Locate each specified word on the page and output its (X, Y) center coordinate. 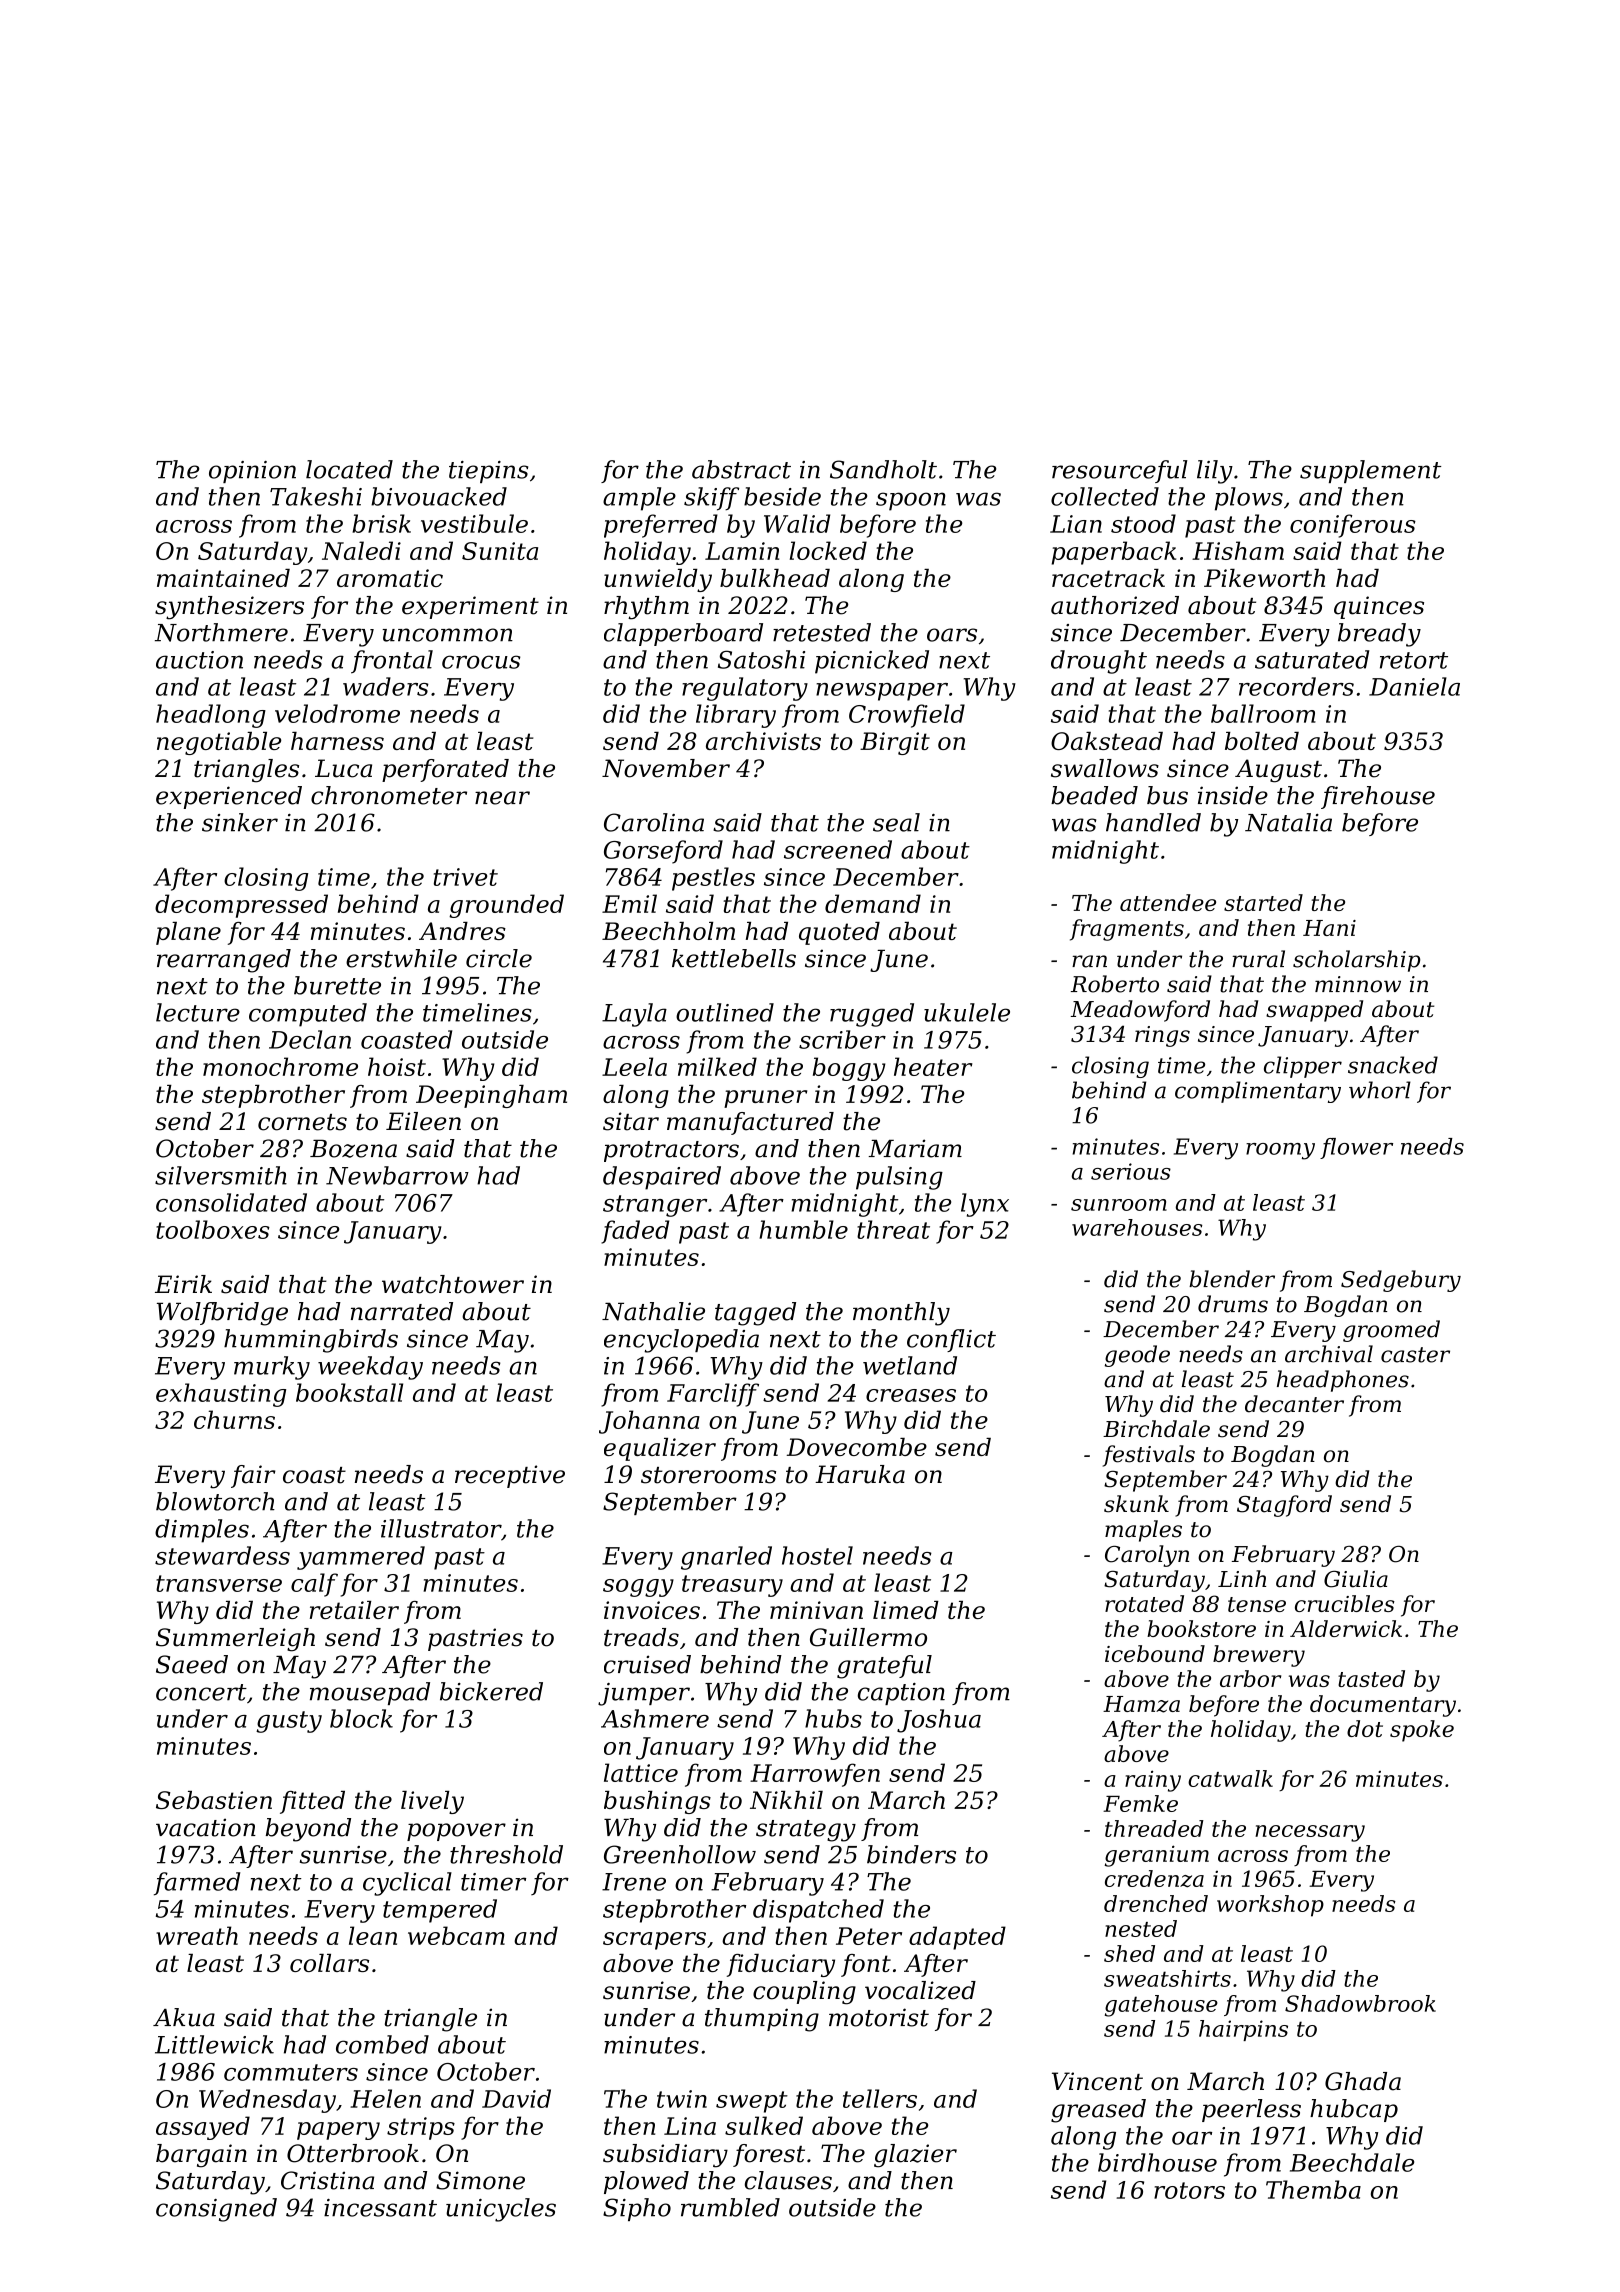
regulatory (745, 689)
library (736, 716)
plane (188, 933)
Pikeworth (1264, 578)
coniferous (1353, 526)
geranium (1157, 1856)
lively (432, 1802)
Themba (1313, 2189)
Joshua (939, 1721)
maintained (223, 578)
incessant (380, 2208)
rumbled (730, 2207)
